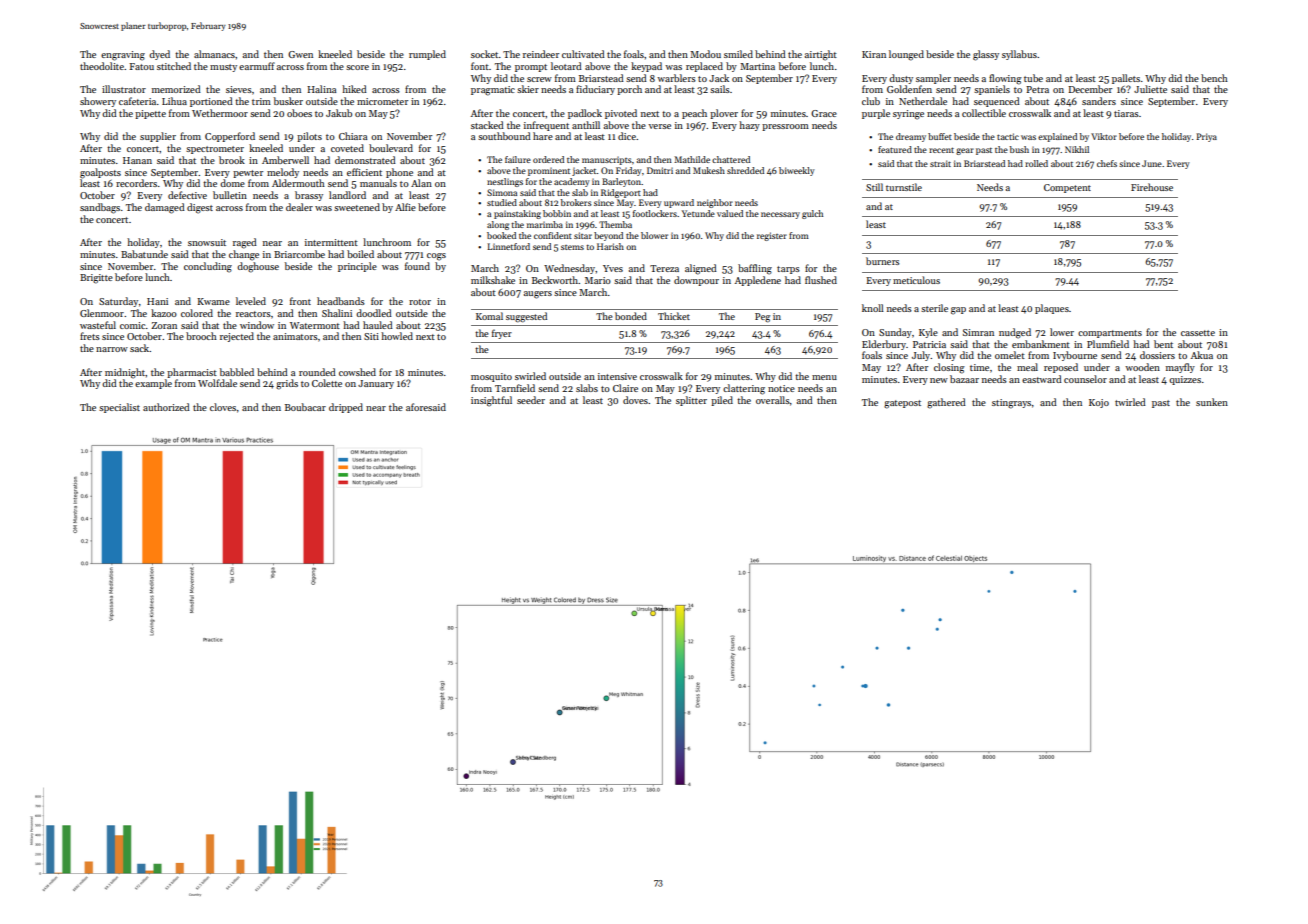 The width and height of the document is (1308, 924). I want to click on gathered, so click(946, 403).
